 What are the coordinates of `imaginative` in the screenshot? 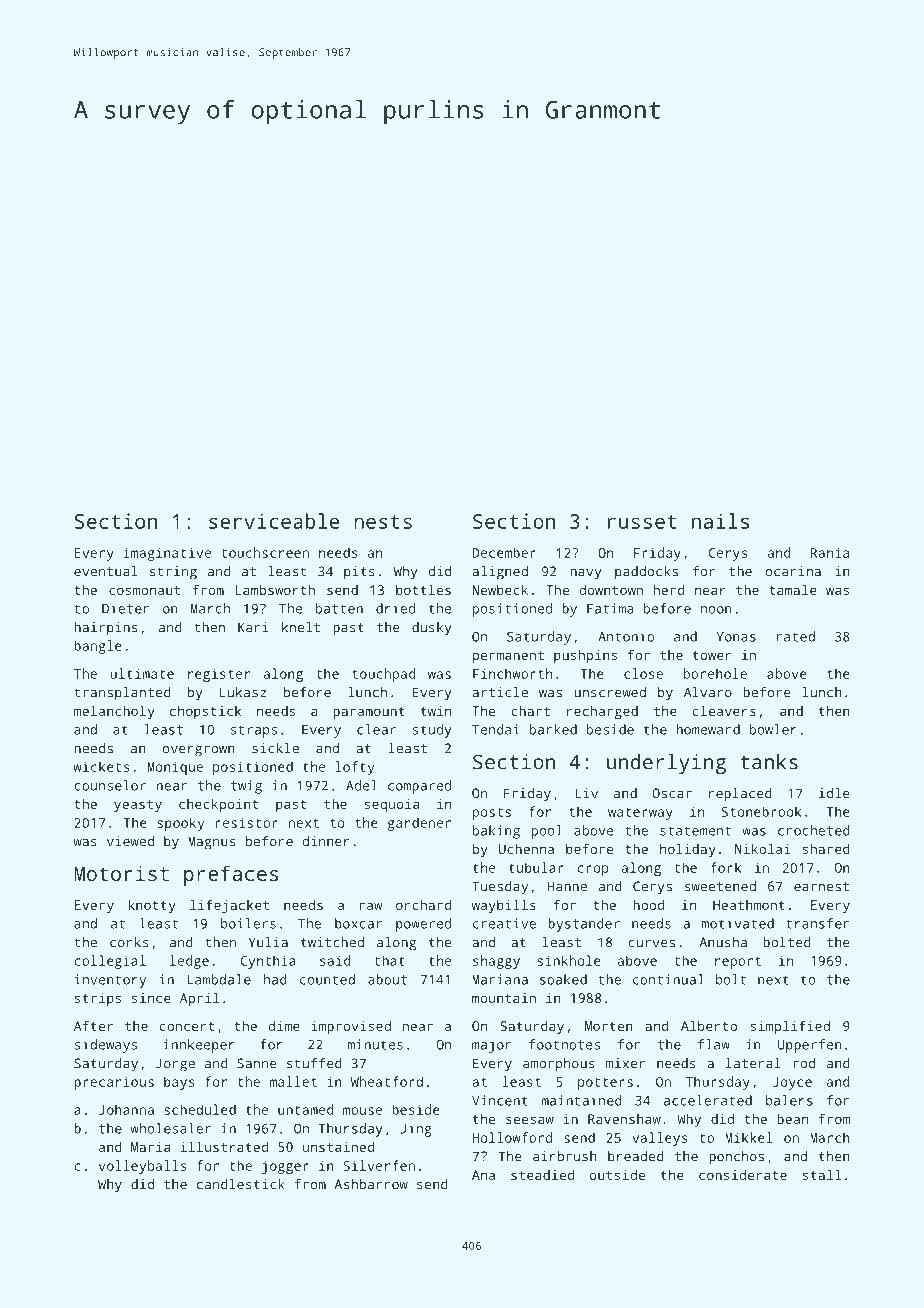 It's located at (167, 554).
